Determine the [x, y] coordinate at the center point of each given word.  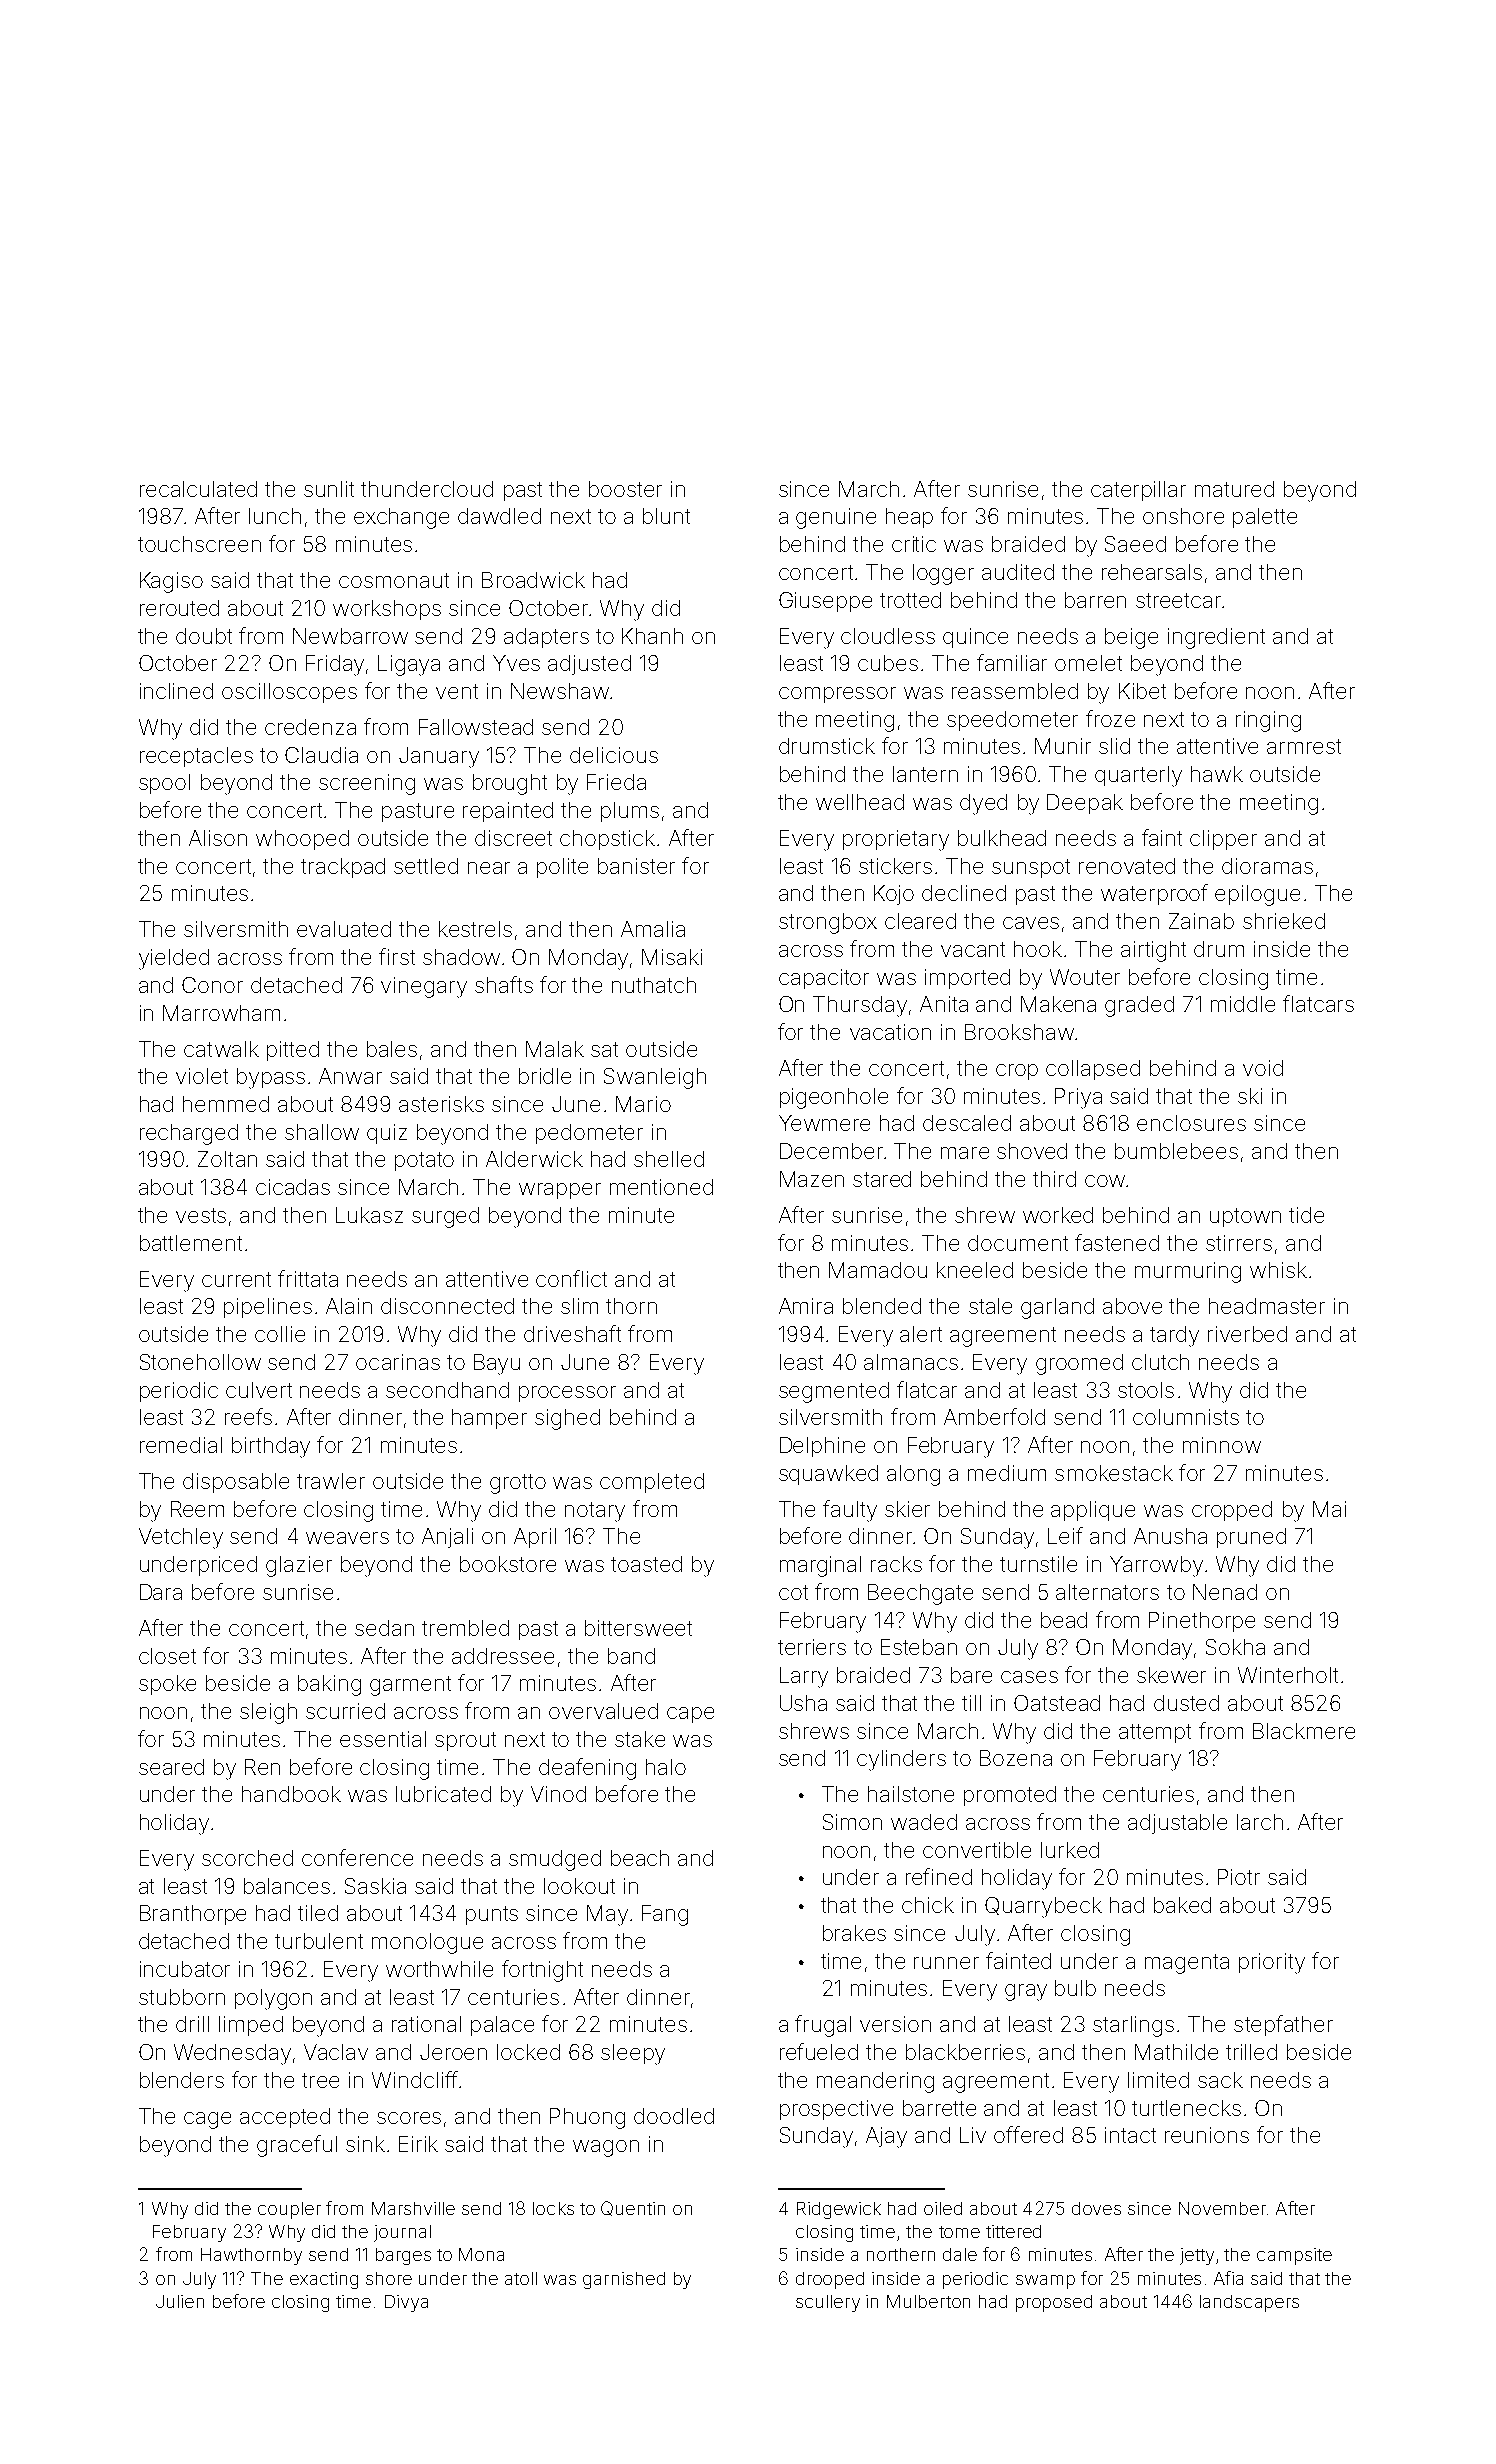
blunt [666, 516]
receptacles [196, 757]
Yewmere [824, 1123]
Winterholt [1288, 1675]
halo [666, 1767]
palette [1265, 518]
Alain [349, 1306]
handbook [291, 1794]
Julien [180, 2301]
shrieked [1284, 921]
